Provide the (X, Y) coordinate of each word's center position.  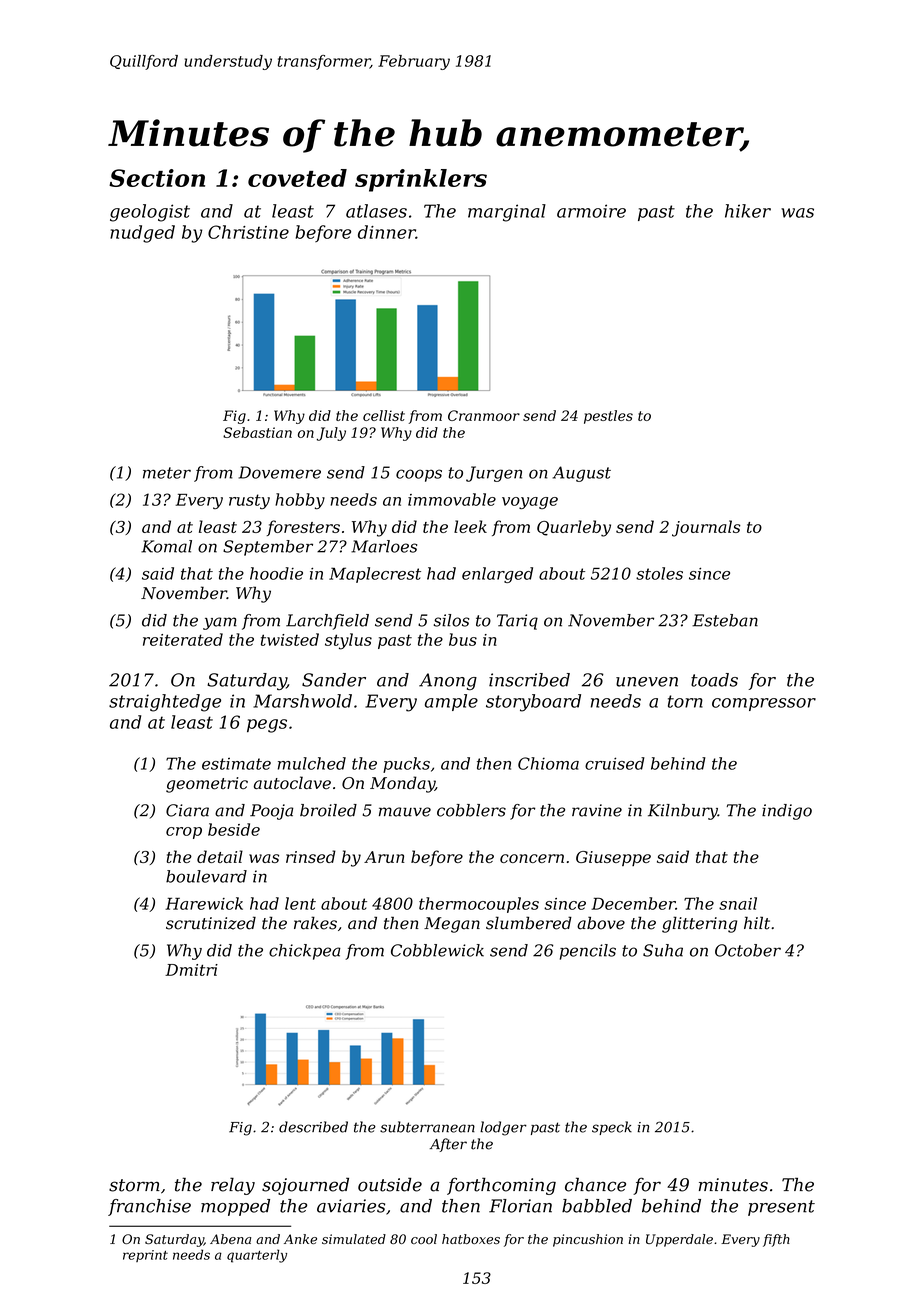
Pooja (272, 812)
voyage (530, 503)
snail (738, 903)
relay (233, 1186)
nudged (142, 234)
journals (706, 528)
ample (451, 702)
